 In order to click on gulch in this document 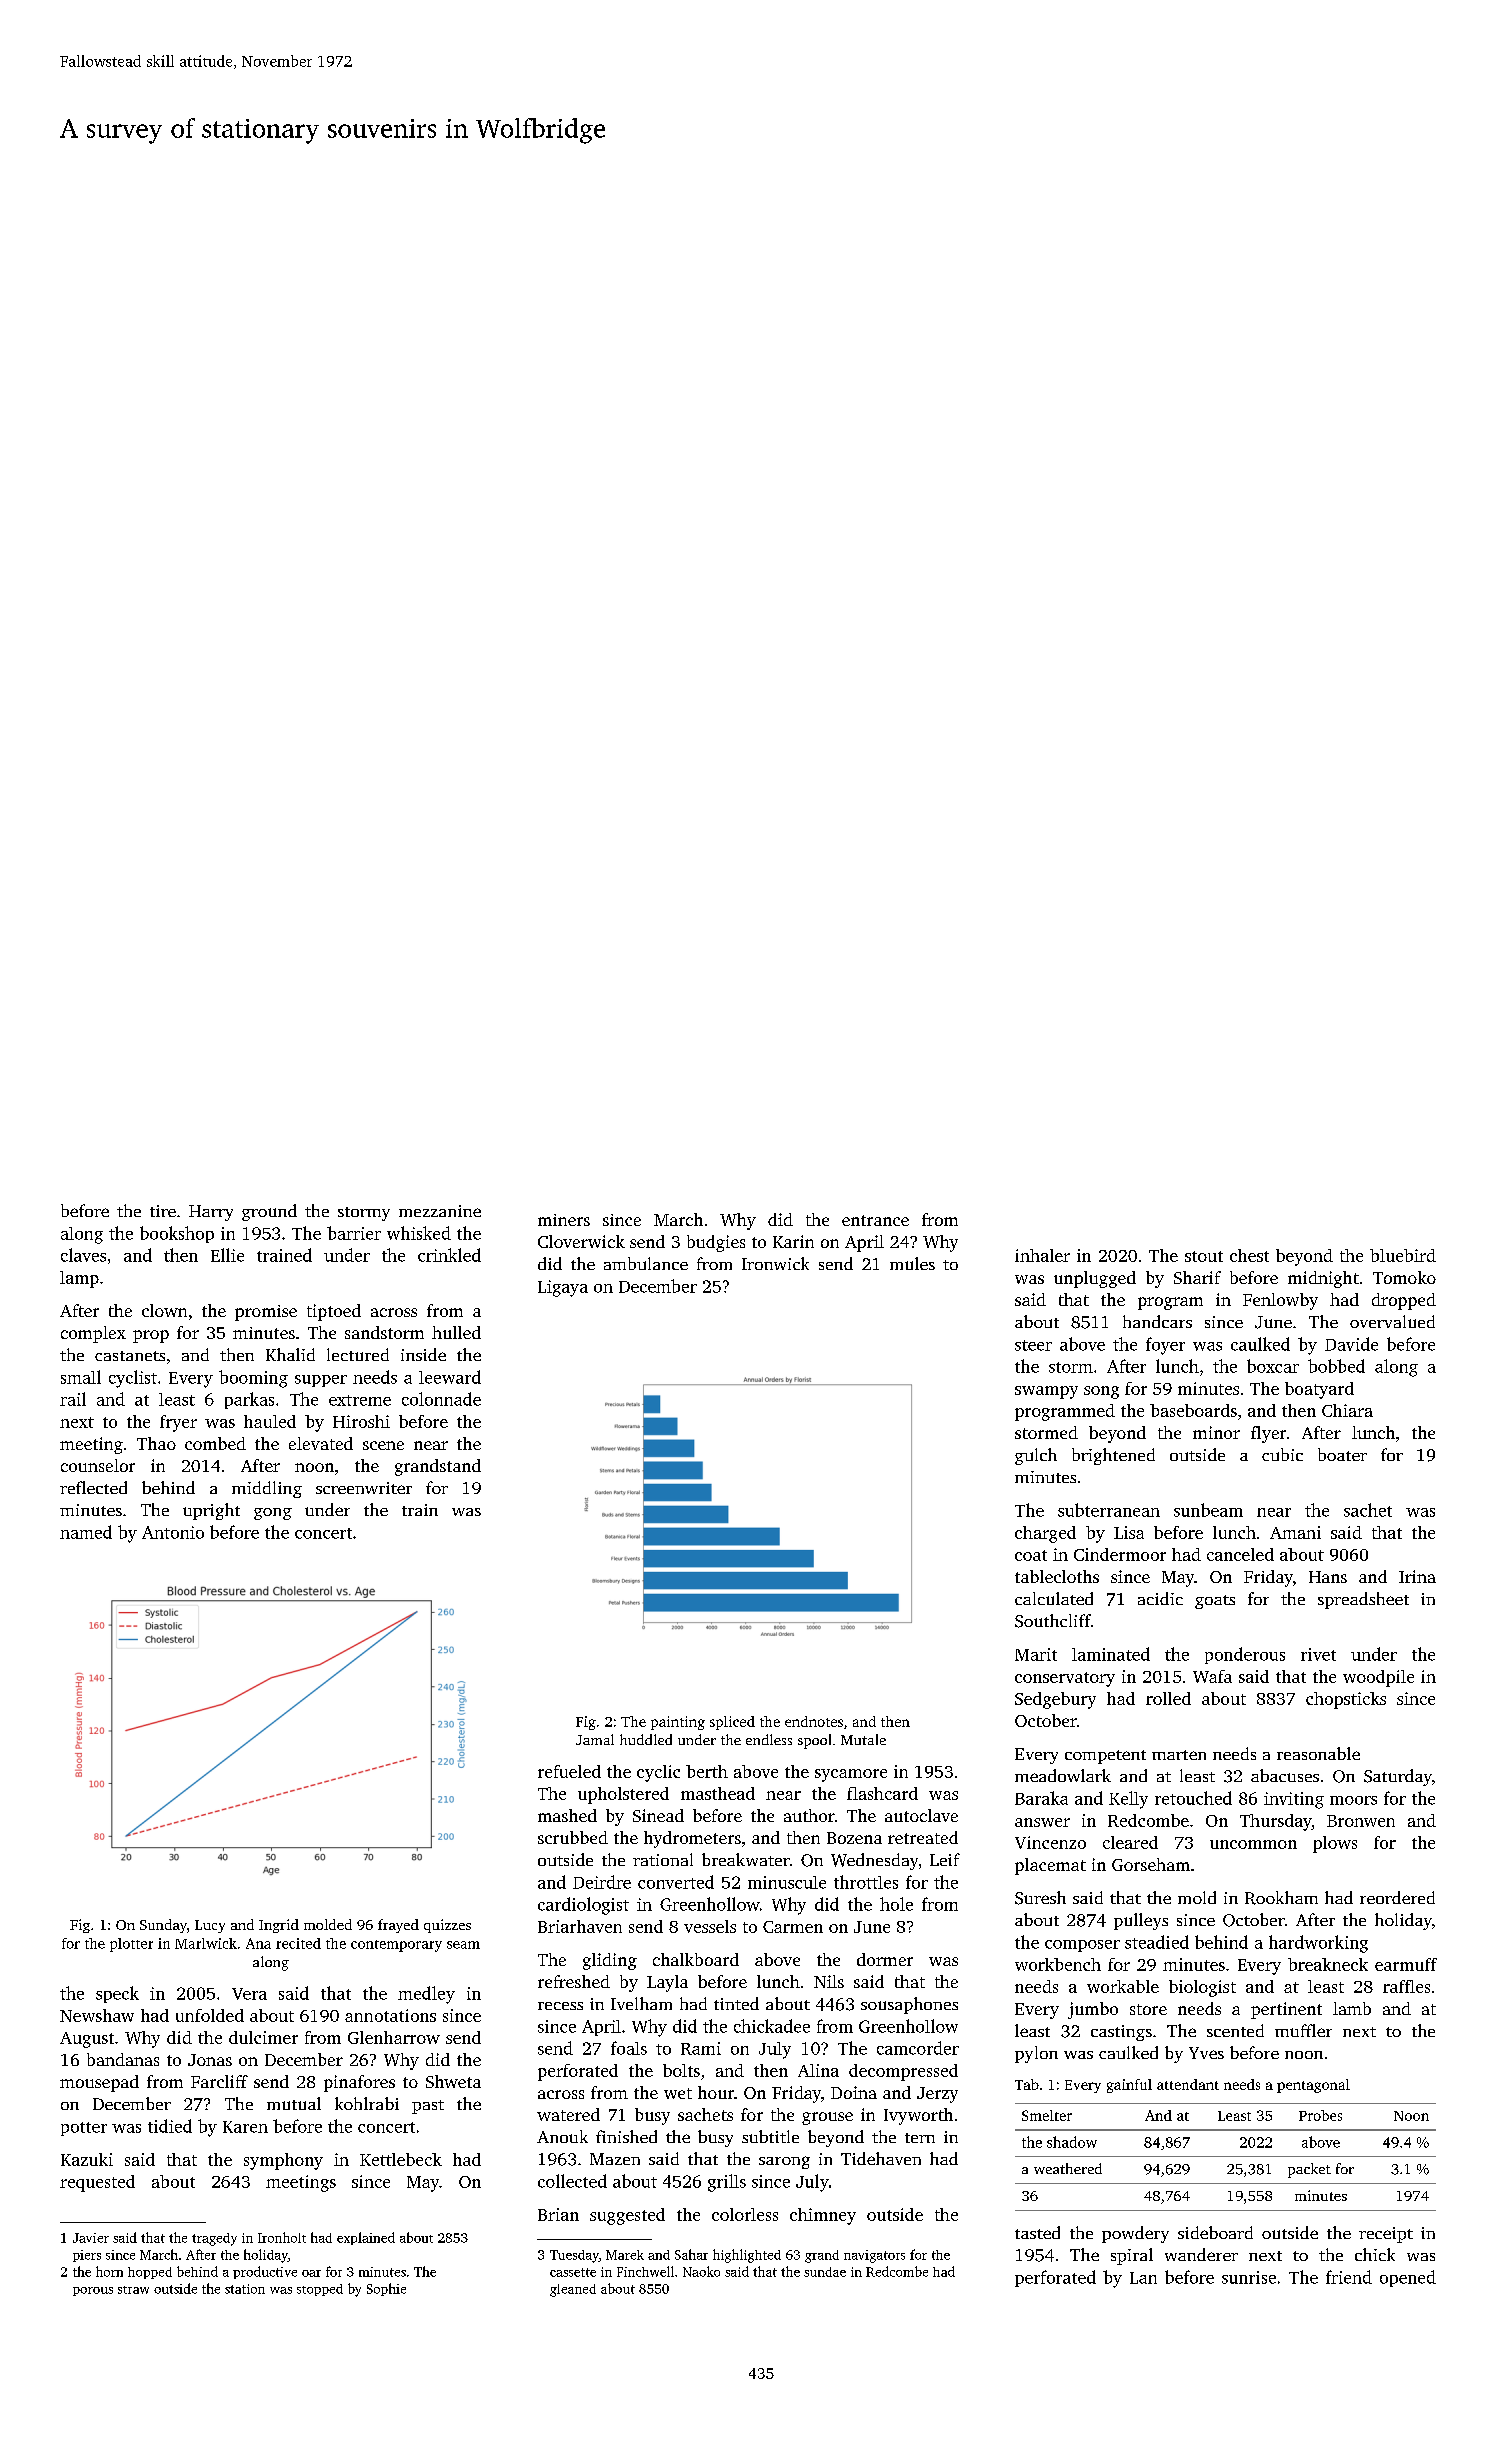, I will do `click(1036, 1456)`.
